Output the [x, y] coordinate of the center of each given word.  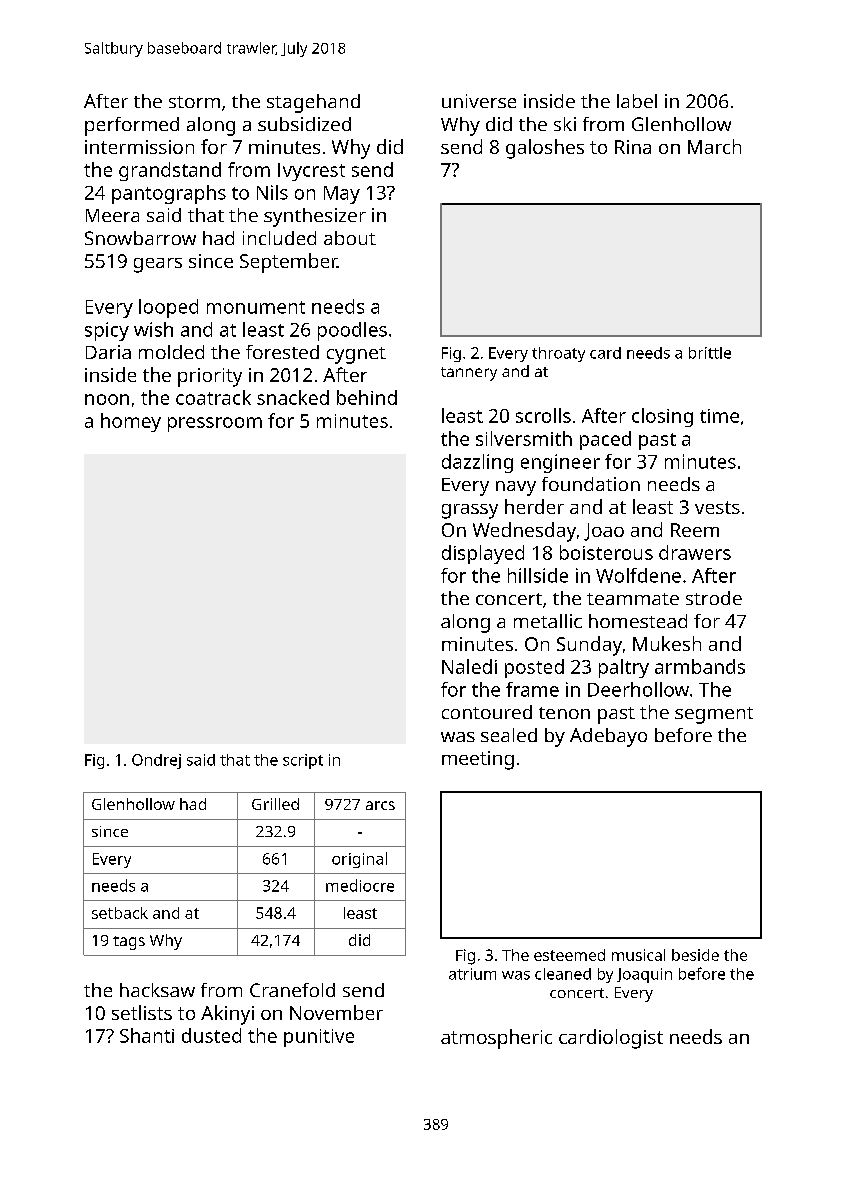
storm [194, 102]
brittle [710, 353]
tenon [564, 713]
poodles [352, 331]
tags [129, 943]
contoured [487, 712]
